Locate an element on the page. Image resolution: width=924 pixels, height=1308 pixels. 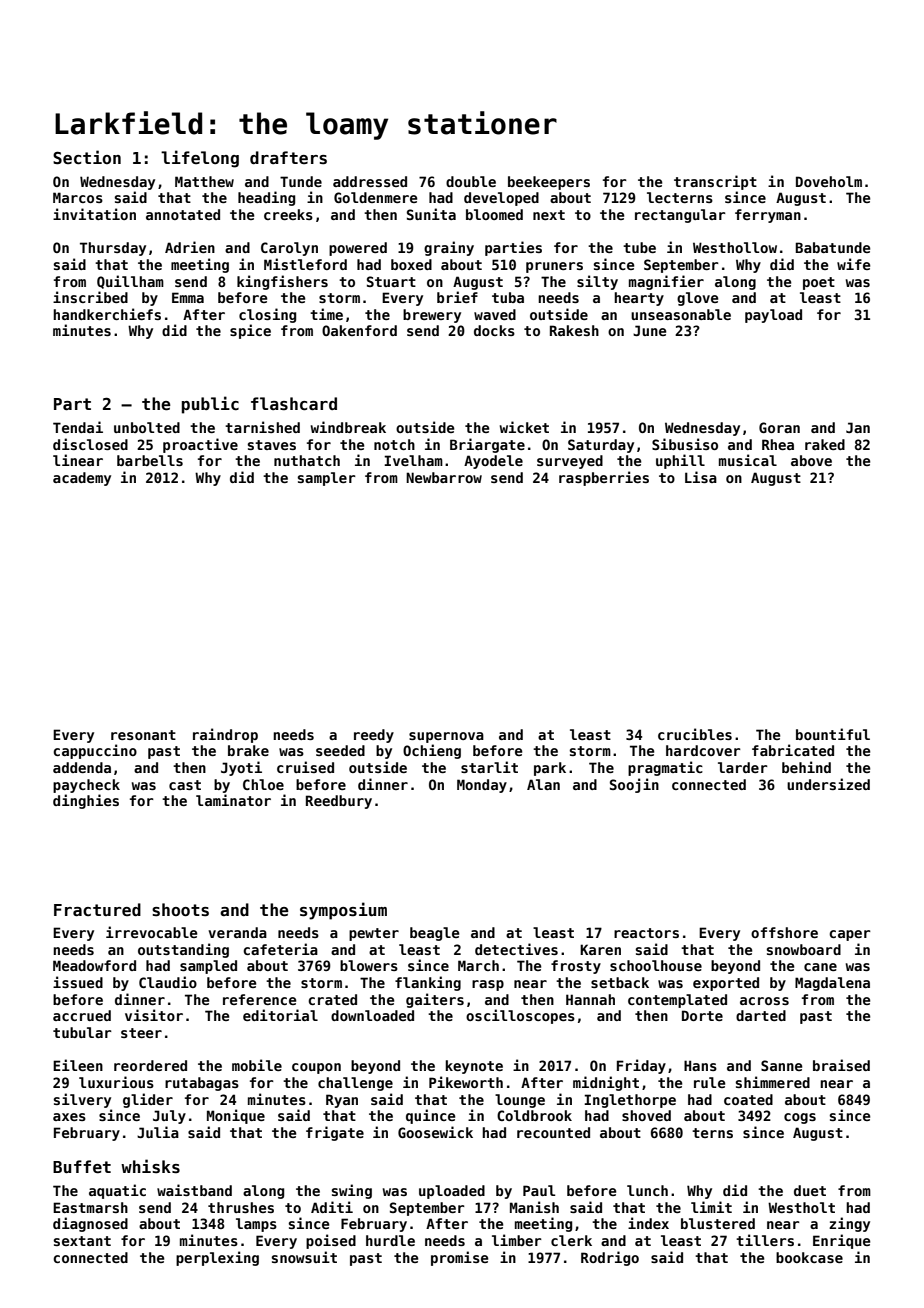
Monday is located at coordinates (482, 786).
